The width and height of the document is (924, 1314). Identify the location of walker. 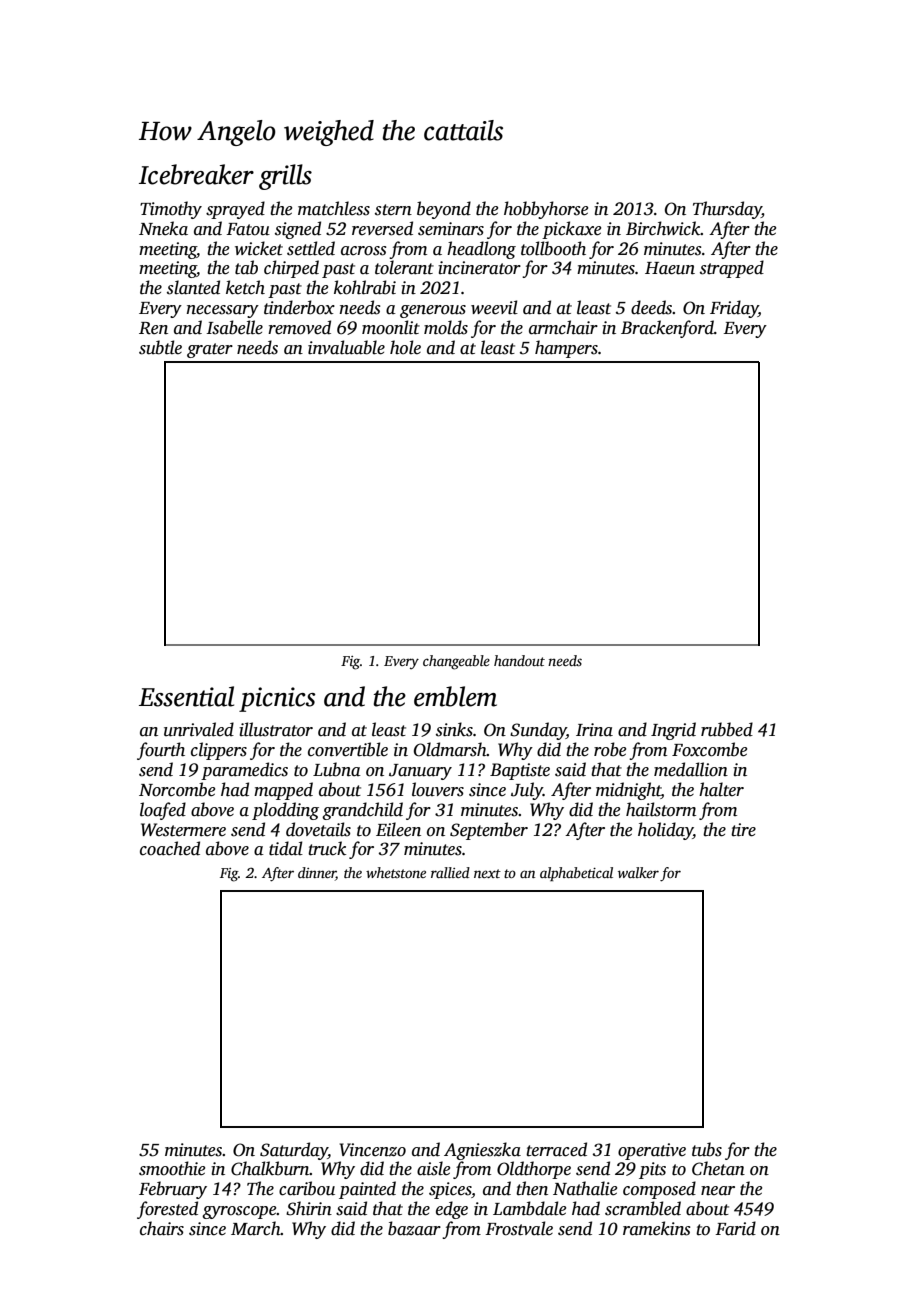
(638, 872).
